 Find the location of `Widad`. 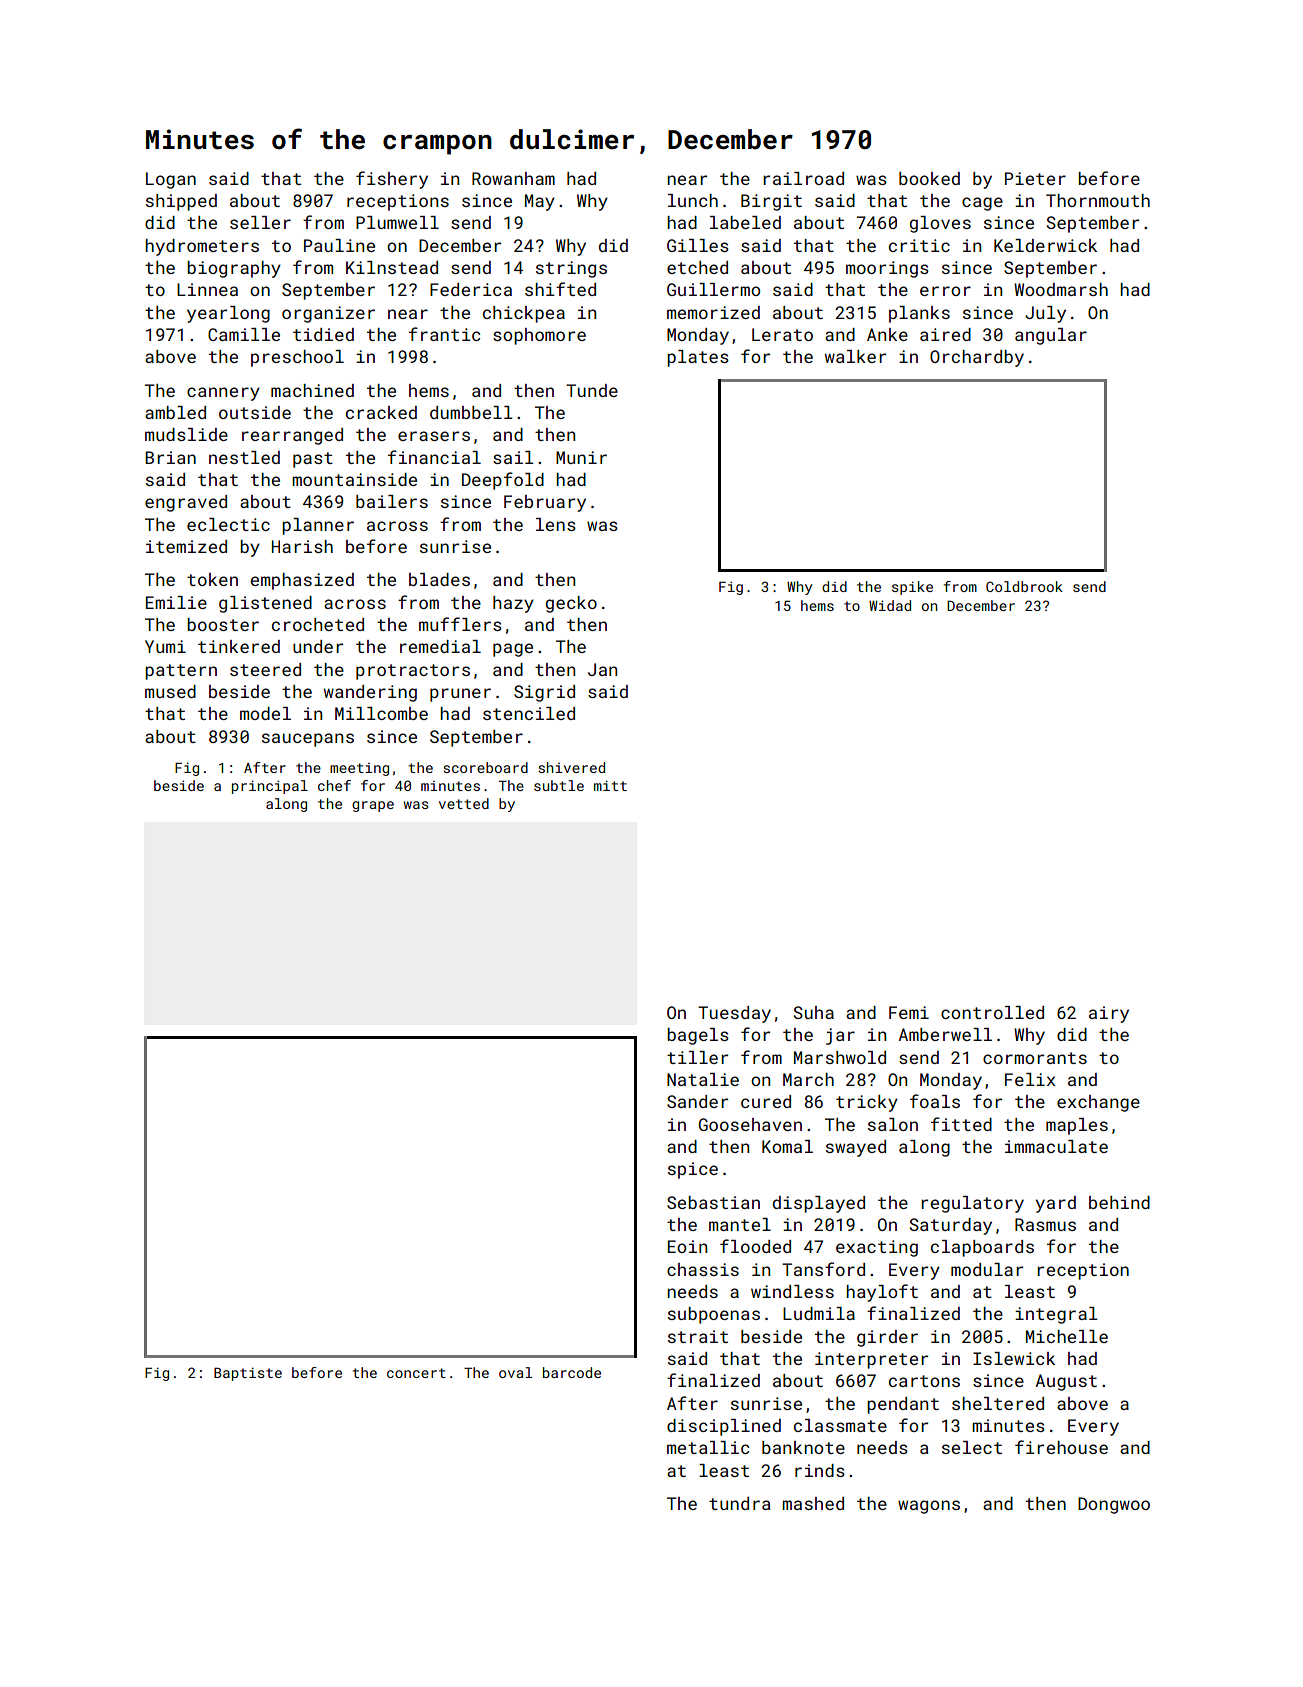

Widad is located at coordinates (890, 605).
